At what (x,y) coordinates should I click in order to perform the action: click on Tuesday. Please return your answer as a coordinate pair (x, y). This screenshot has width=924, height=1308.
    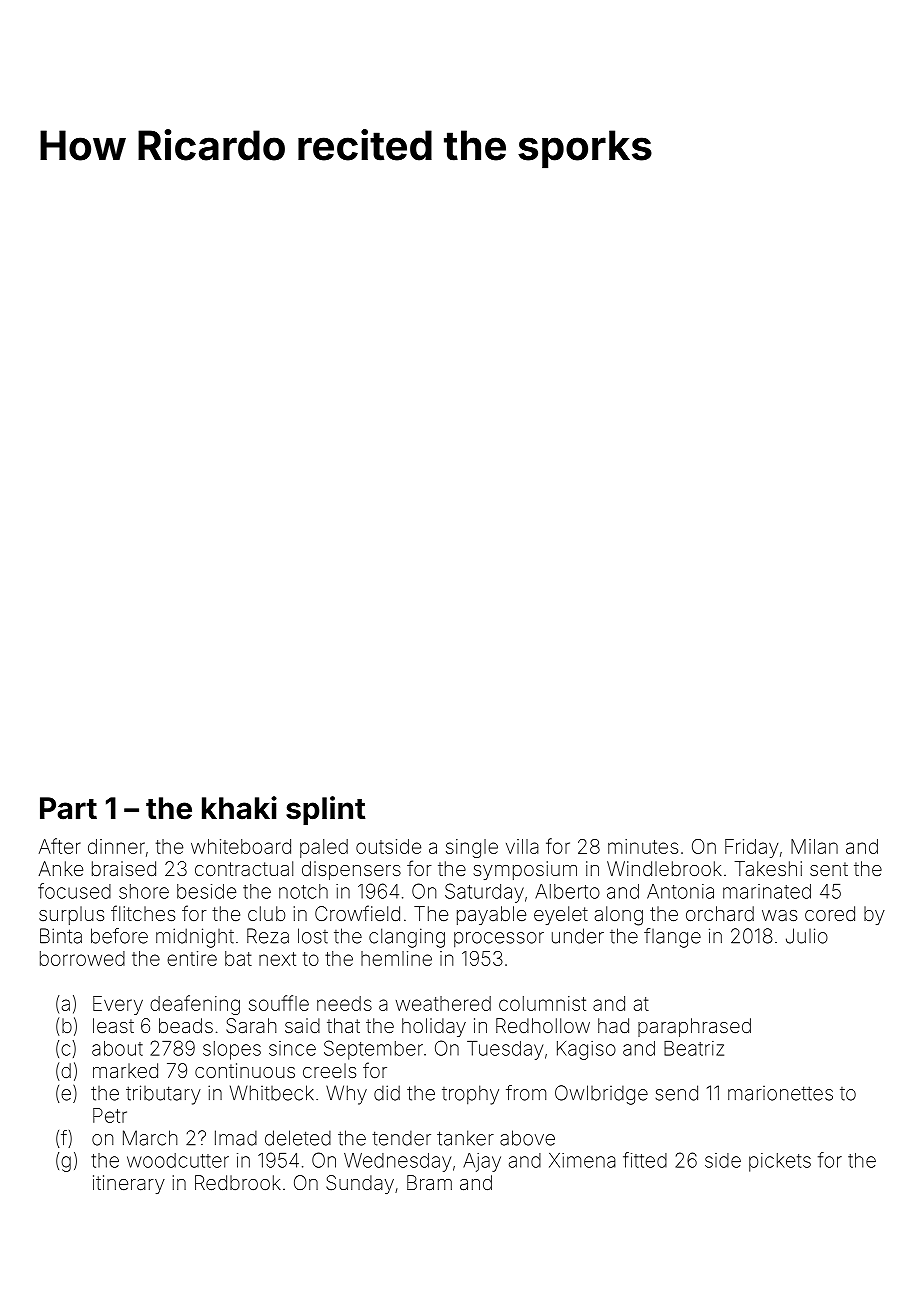
    Looking at the image, I should click on (505, 1050).
